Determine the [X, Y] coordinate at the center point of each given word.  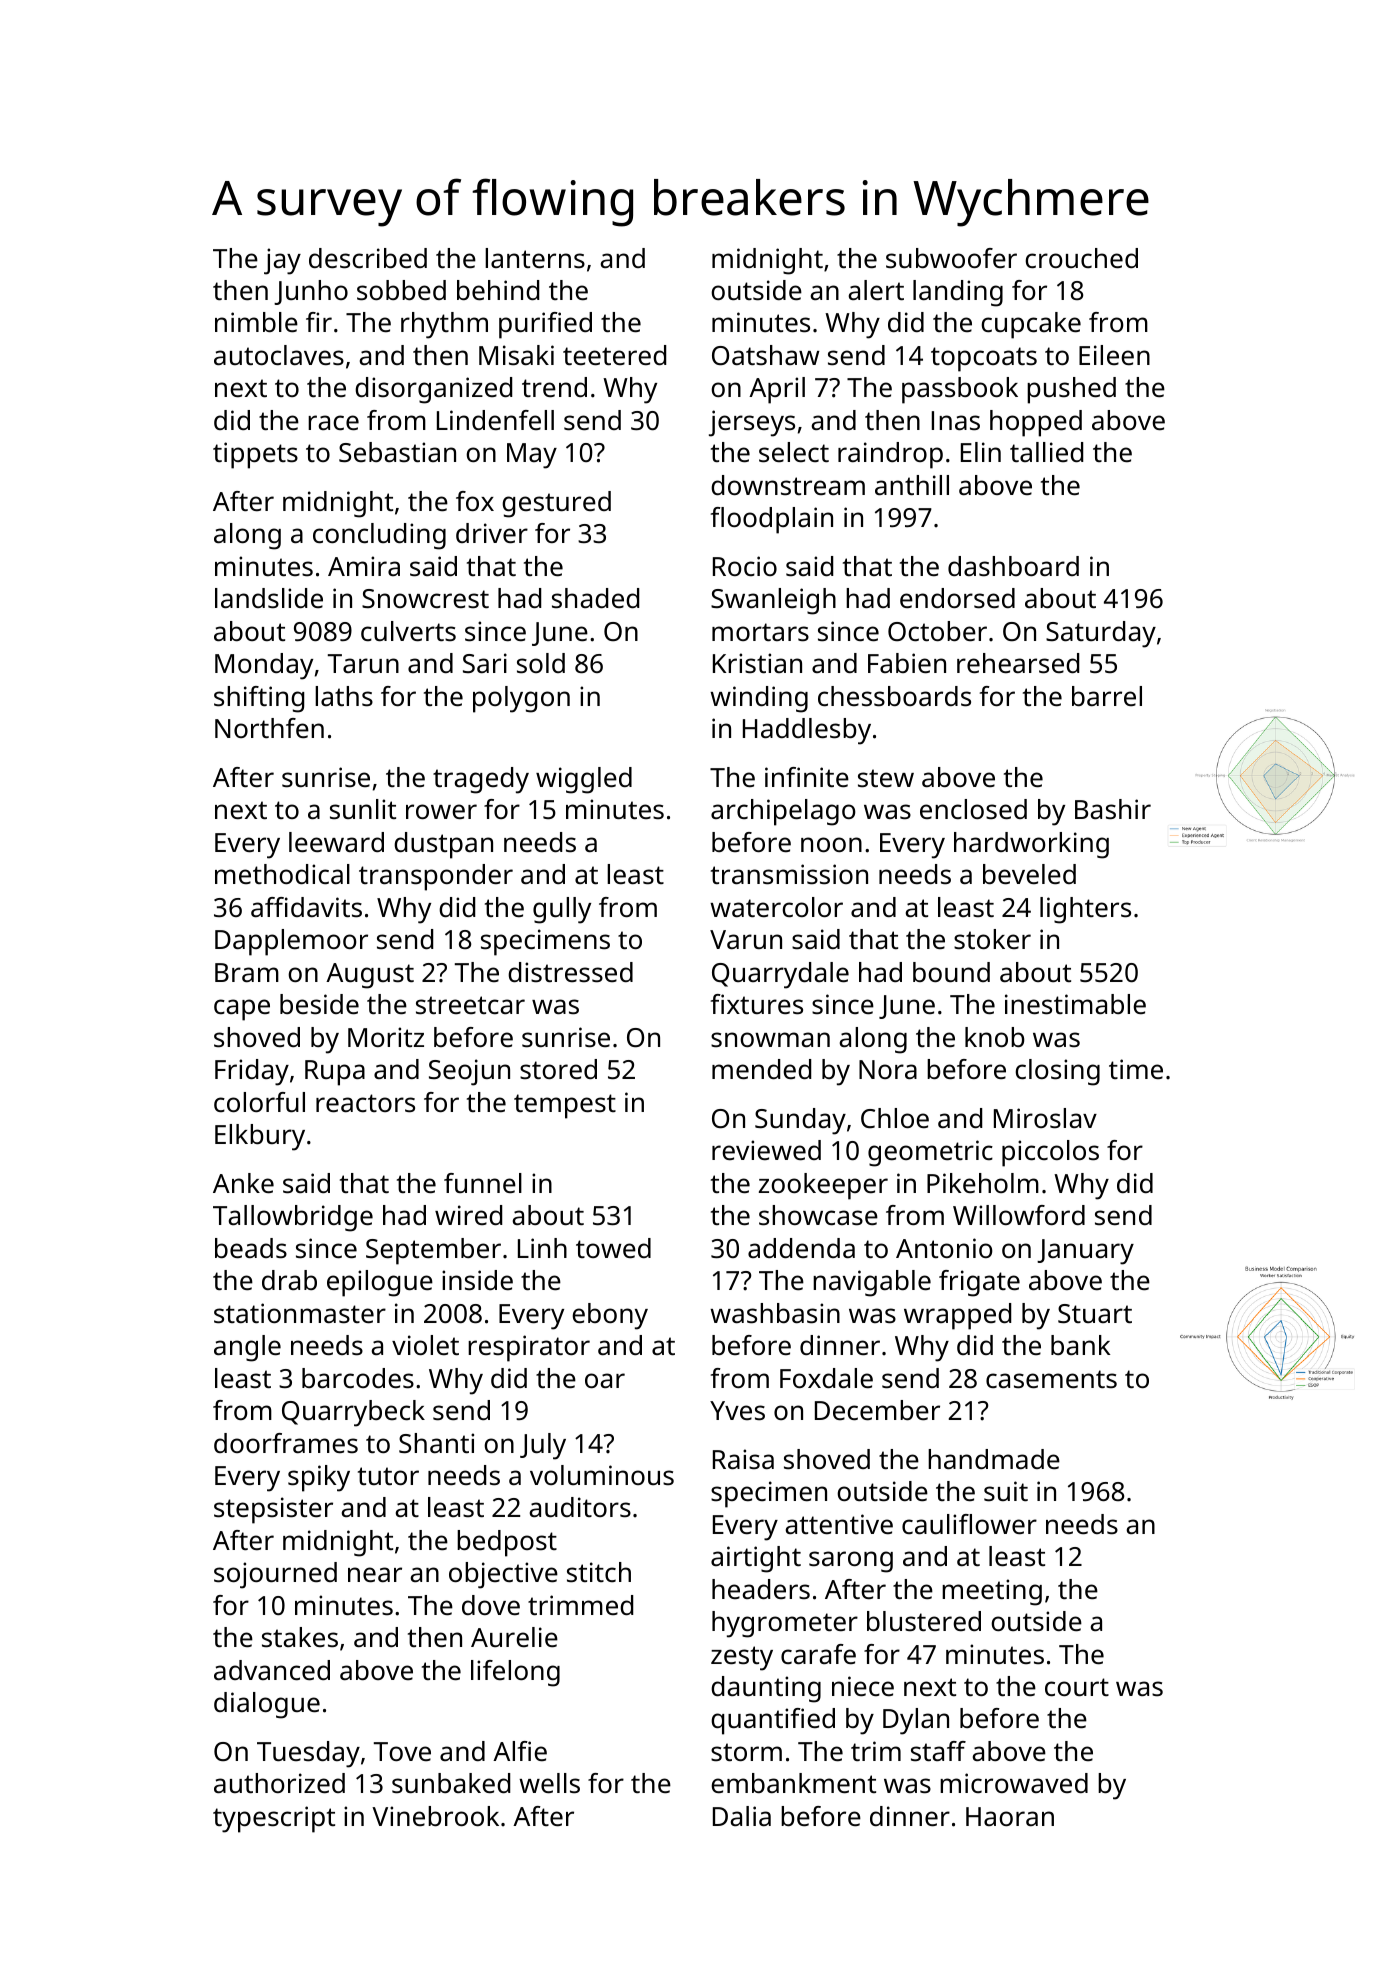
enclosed [973, 809]
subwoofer [951, 258]
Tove [402, 1751]
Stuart [1095, 1313]
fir [319, 322]
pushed [1071, 390]
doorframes [286, 1443]
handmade [994, 1459]
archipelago [783, 812]
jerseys [752, 423]
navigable [872, 1283]
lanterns [535, 258]
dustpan [443, 845]
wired [468, 1215]
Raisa [743, 1459]
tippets [255, 455]
